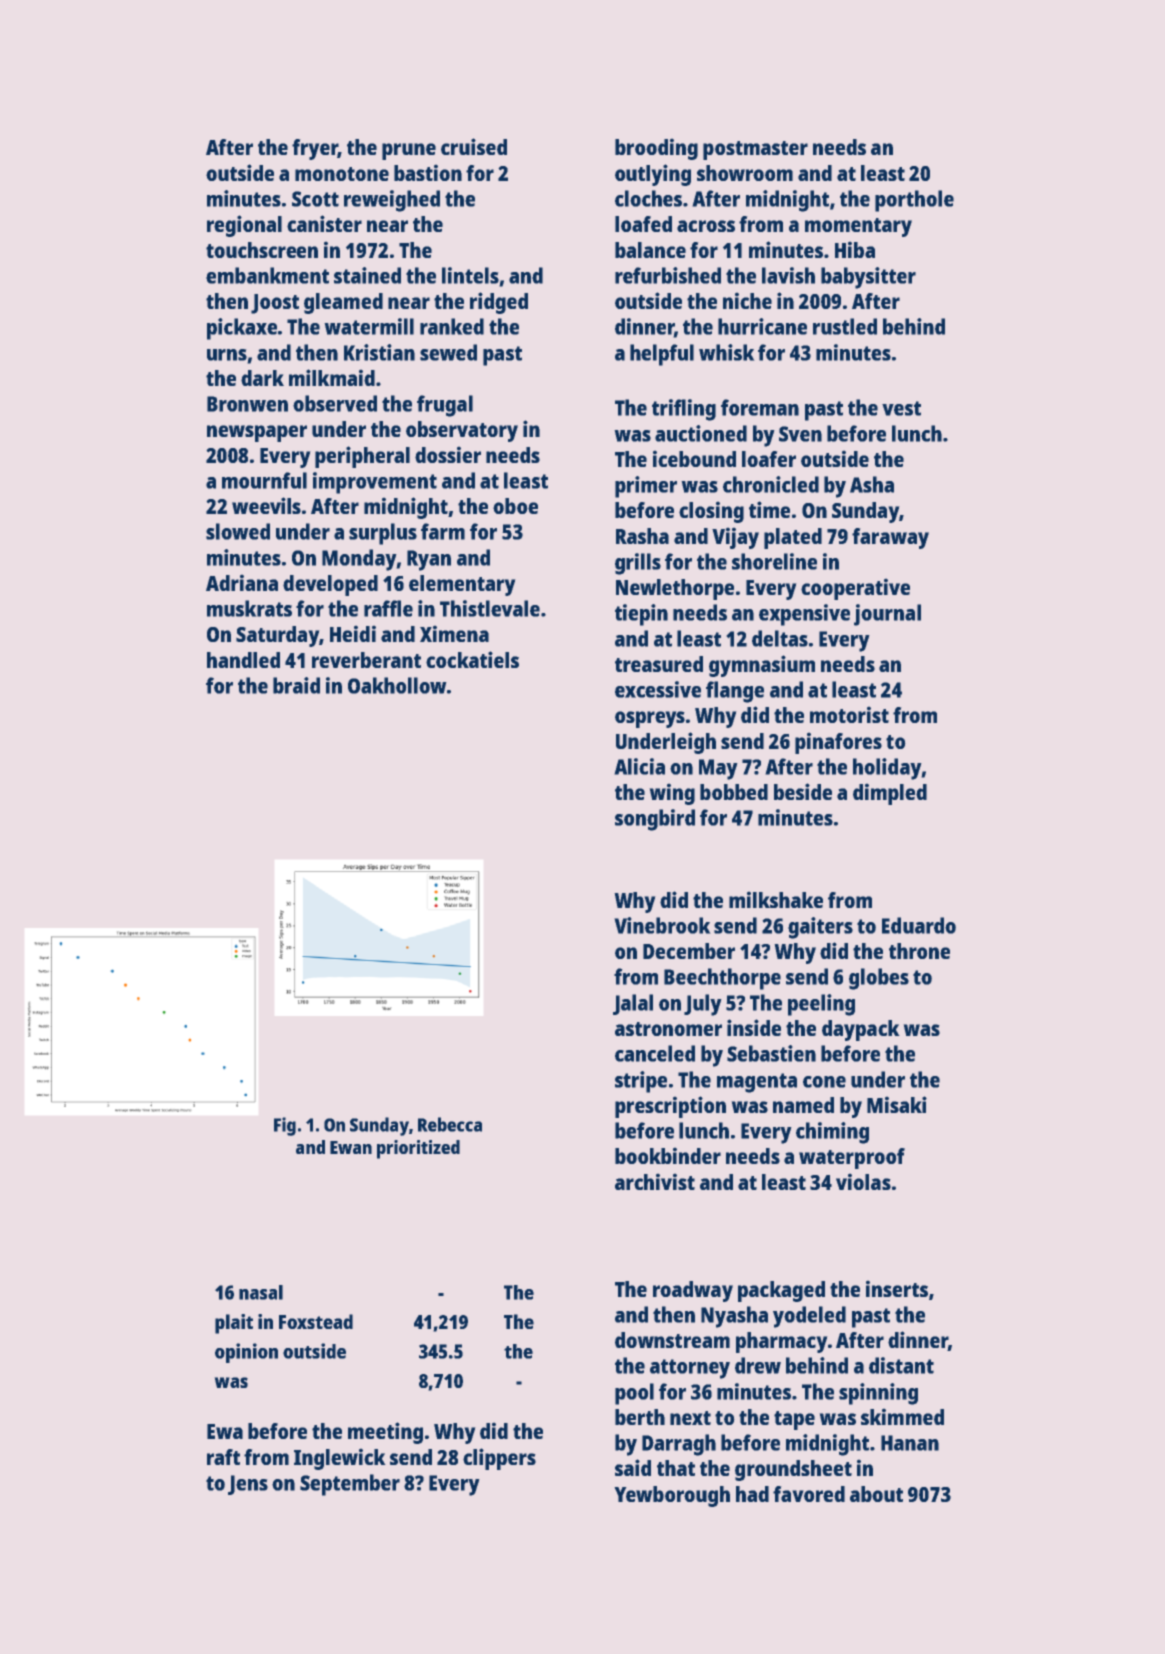 Image resolution: width=1165 pixels, height=1654 pixels. What do you see at coordinates (672, 1496) in the page?
I see `Yewborough` at bounding box center [672, 1496].
